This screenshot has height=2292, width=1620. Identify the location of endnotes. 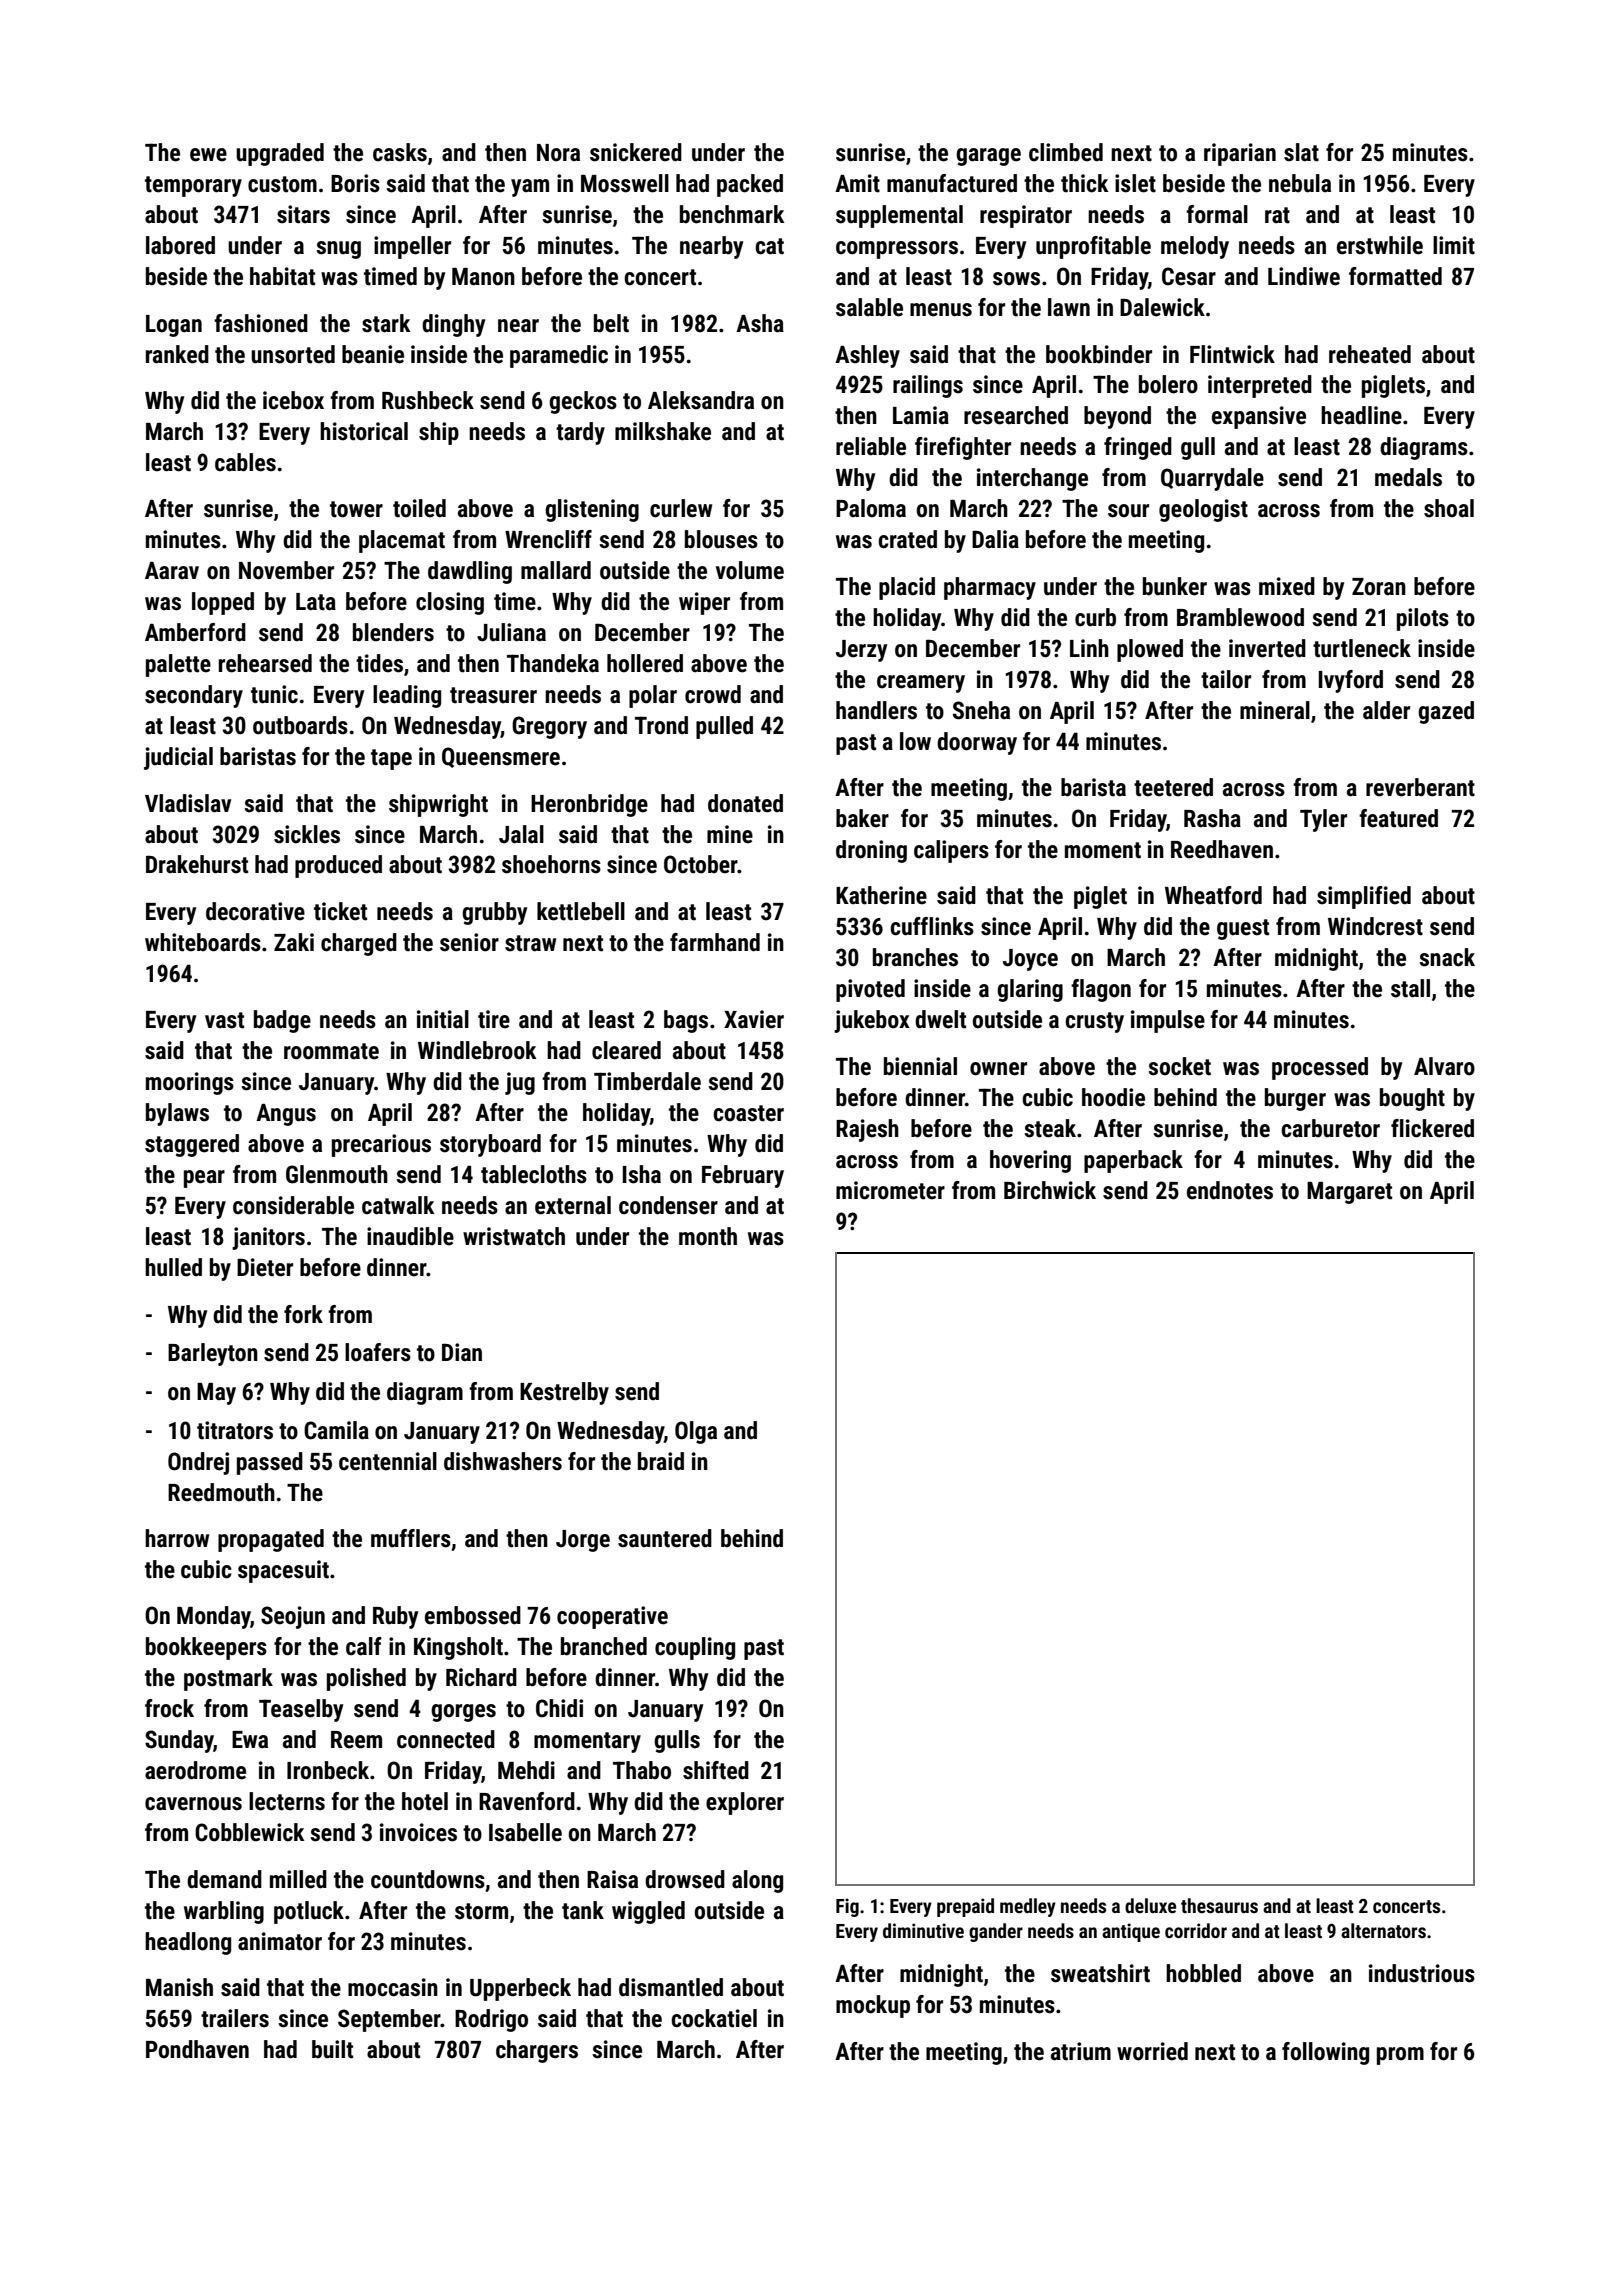
(1230, 1190).
